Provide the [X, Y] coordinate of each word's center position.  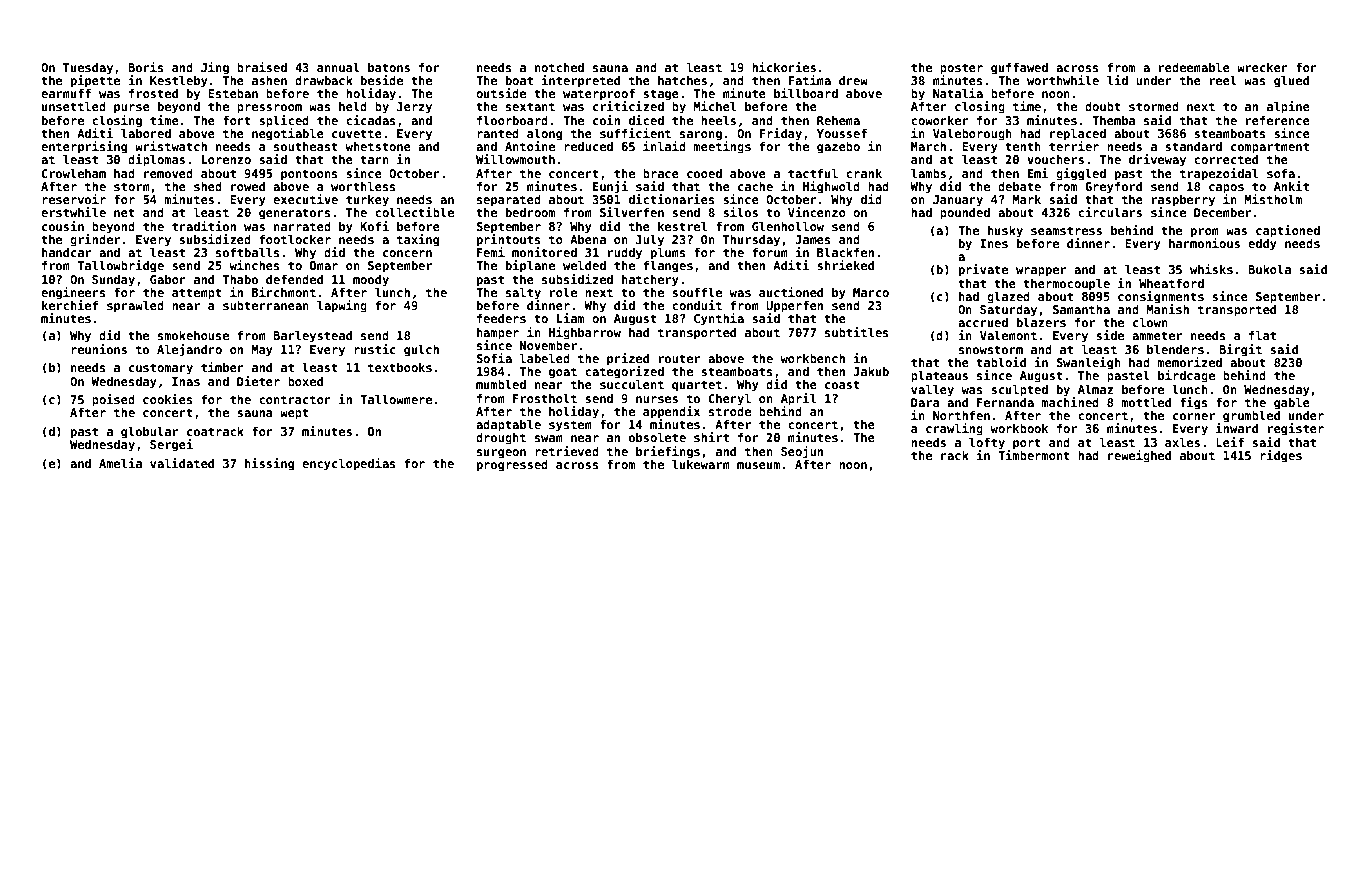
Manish [1167, 309]
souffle [697, 292]
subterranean [266, 305]
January [958, 201]
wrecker [1262, 67]
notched [559, 67]
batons [389, 67]
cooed [704, 173]
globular [149, 432]
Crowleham [74, 173]
